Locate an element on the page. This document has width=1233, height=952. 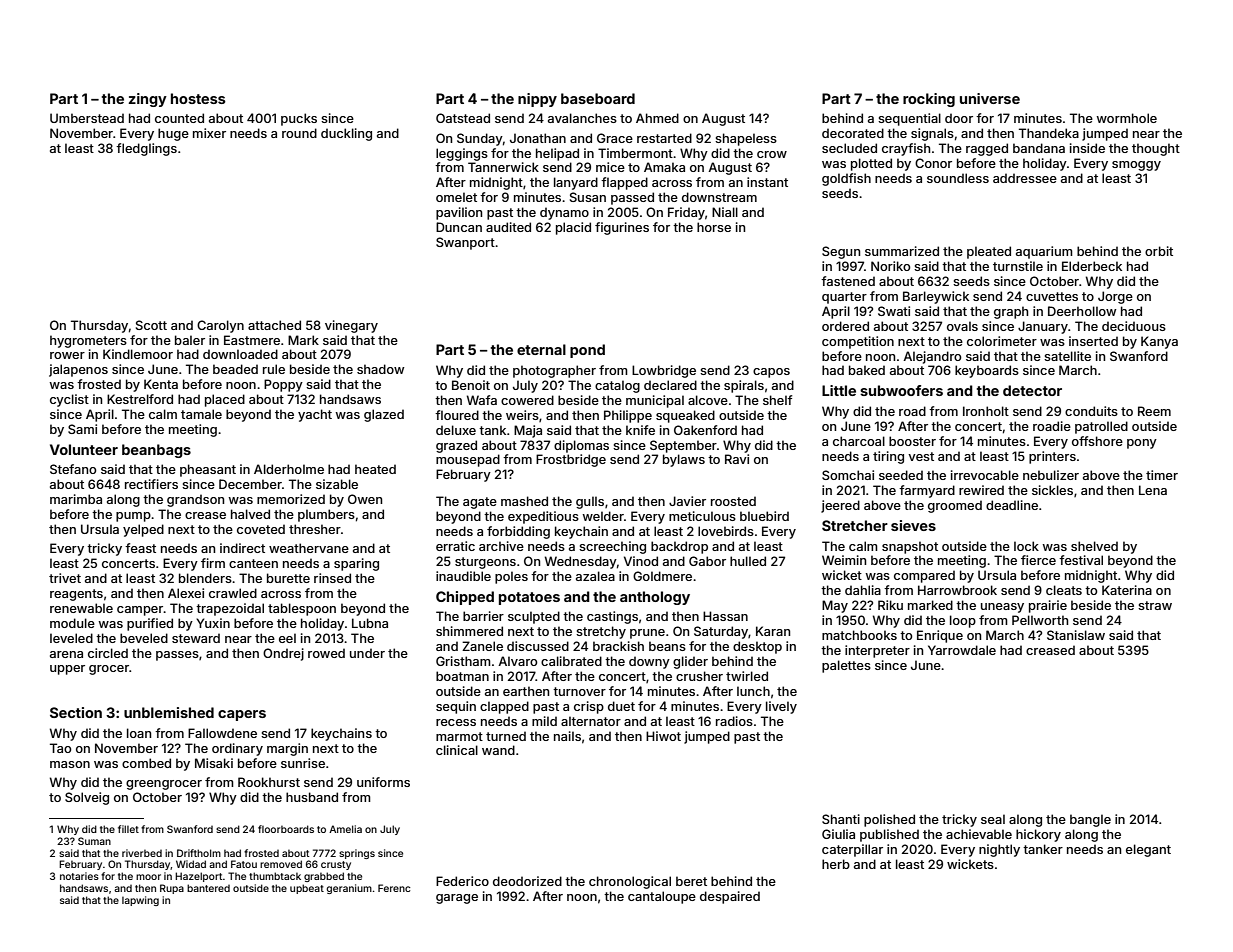
garage is located at coordinates (457, 899).
